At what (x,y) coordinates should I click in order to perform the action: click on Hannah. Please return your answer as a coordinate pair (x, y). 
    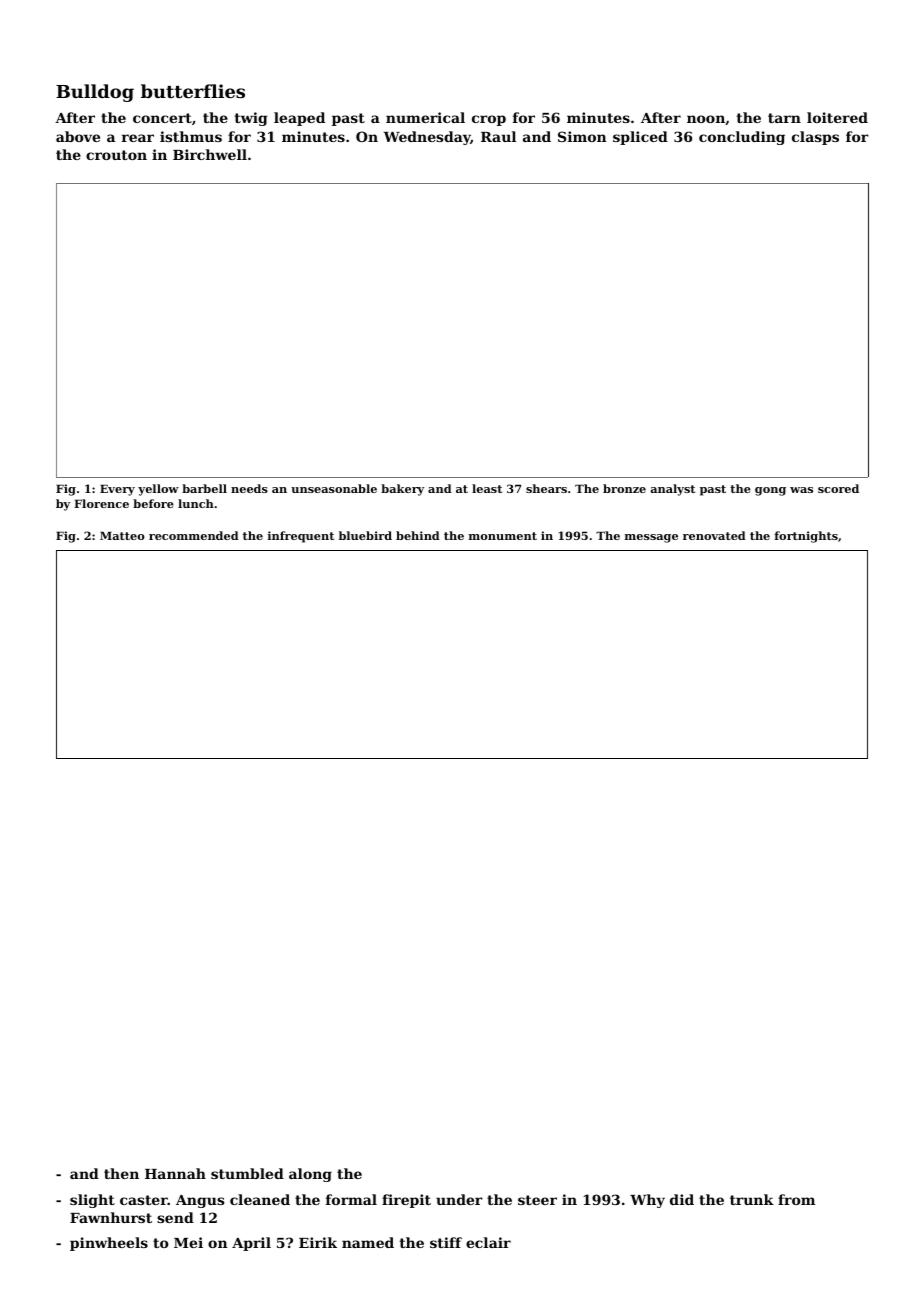
    Looking at the image, I should click on (175, 1173).
